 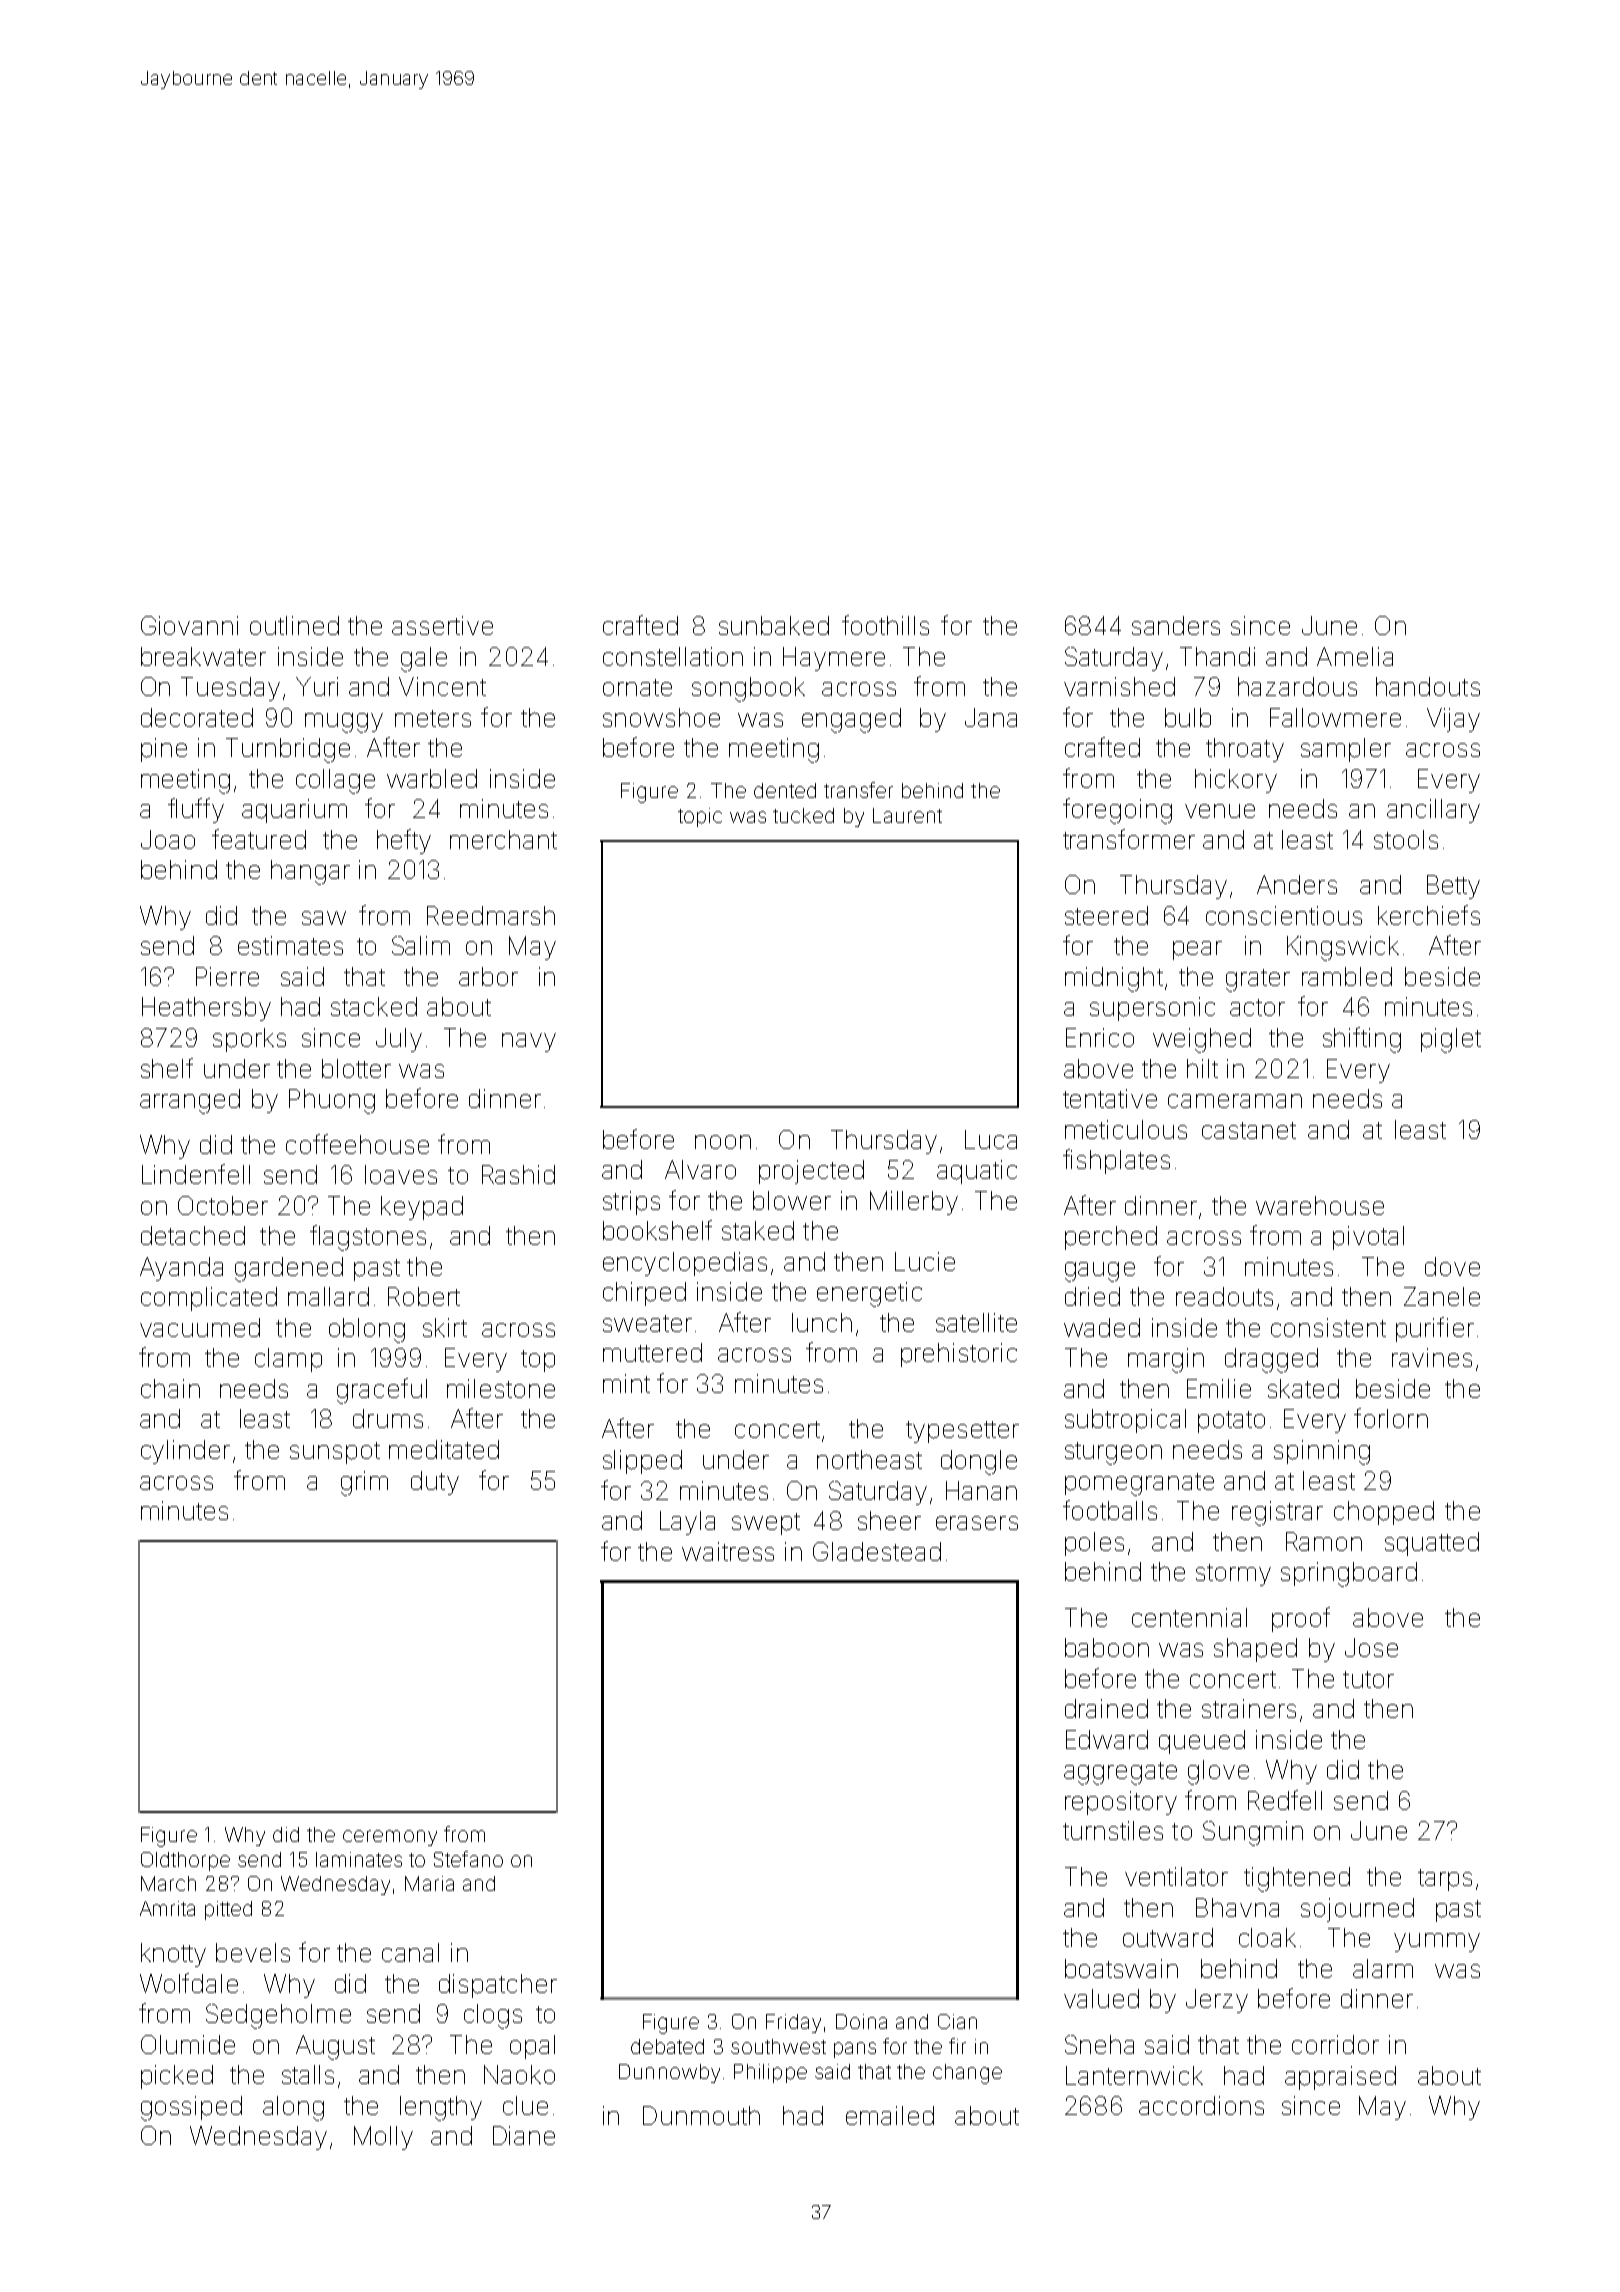 I want to click on Thandi, so click(x=1217, y=656).
